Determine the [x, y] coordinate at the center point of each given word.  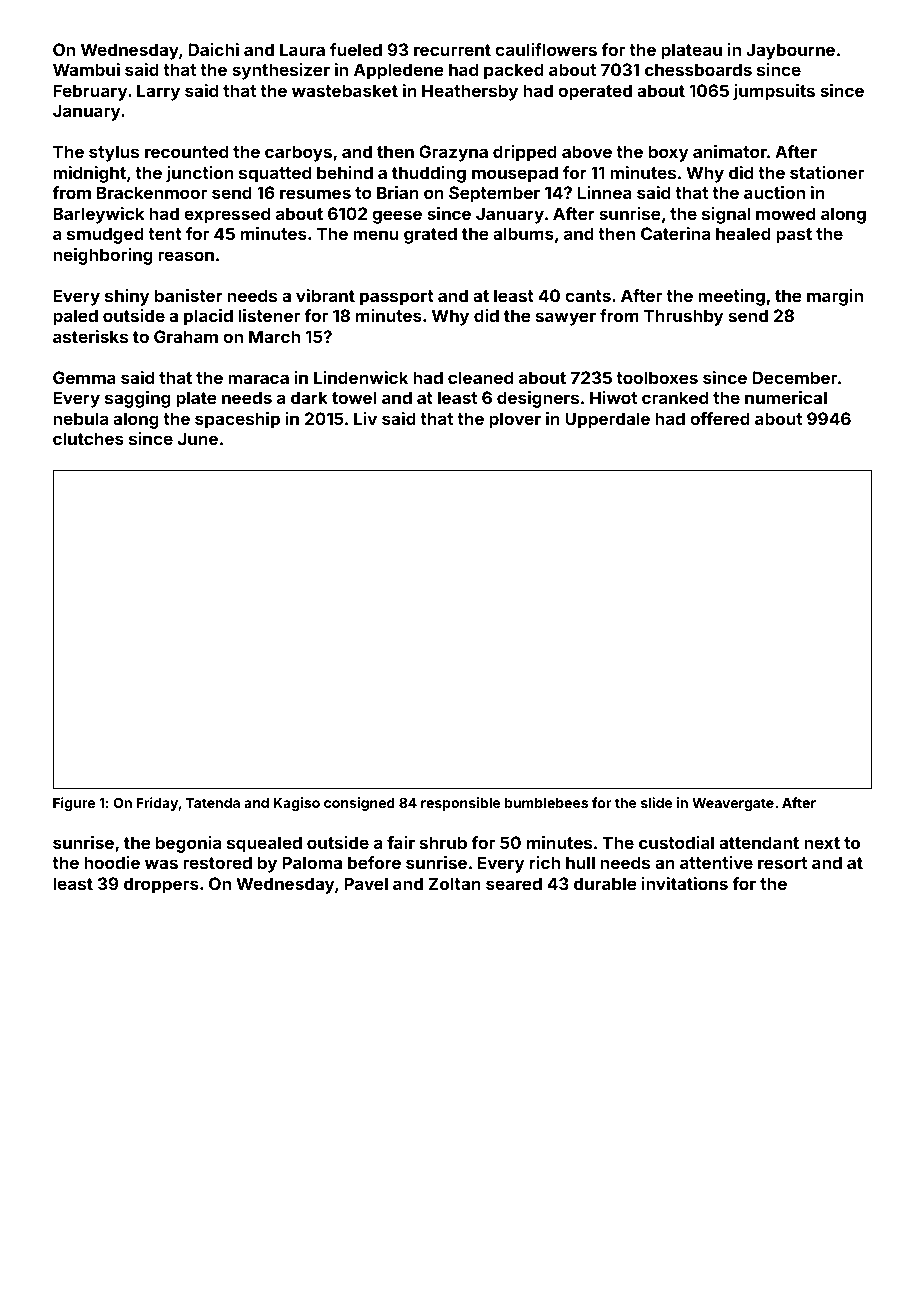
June [198, 438]
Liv [365, 418]
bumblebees [546, 803]
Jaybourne [790, 51]
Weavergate [733, 804]
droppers [161, 885]
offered [720, 418]
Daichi [213, 49]
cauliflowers [546, 49]
